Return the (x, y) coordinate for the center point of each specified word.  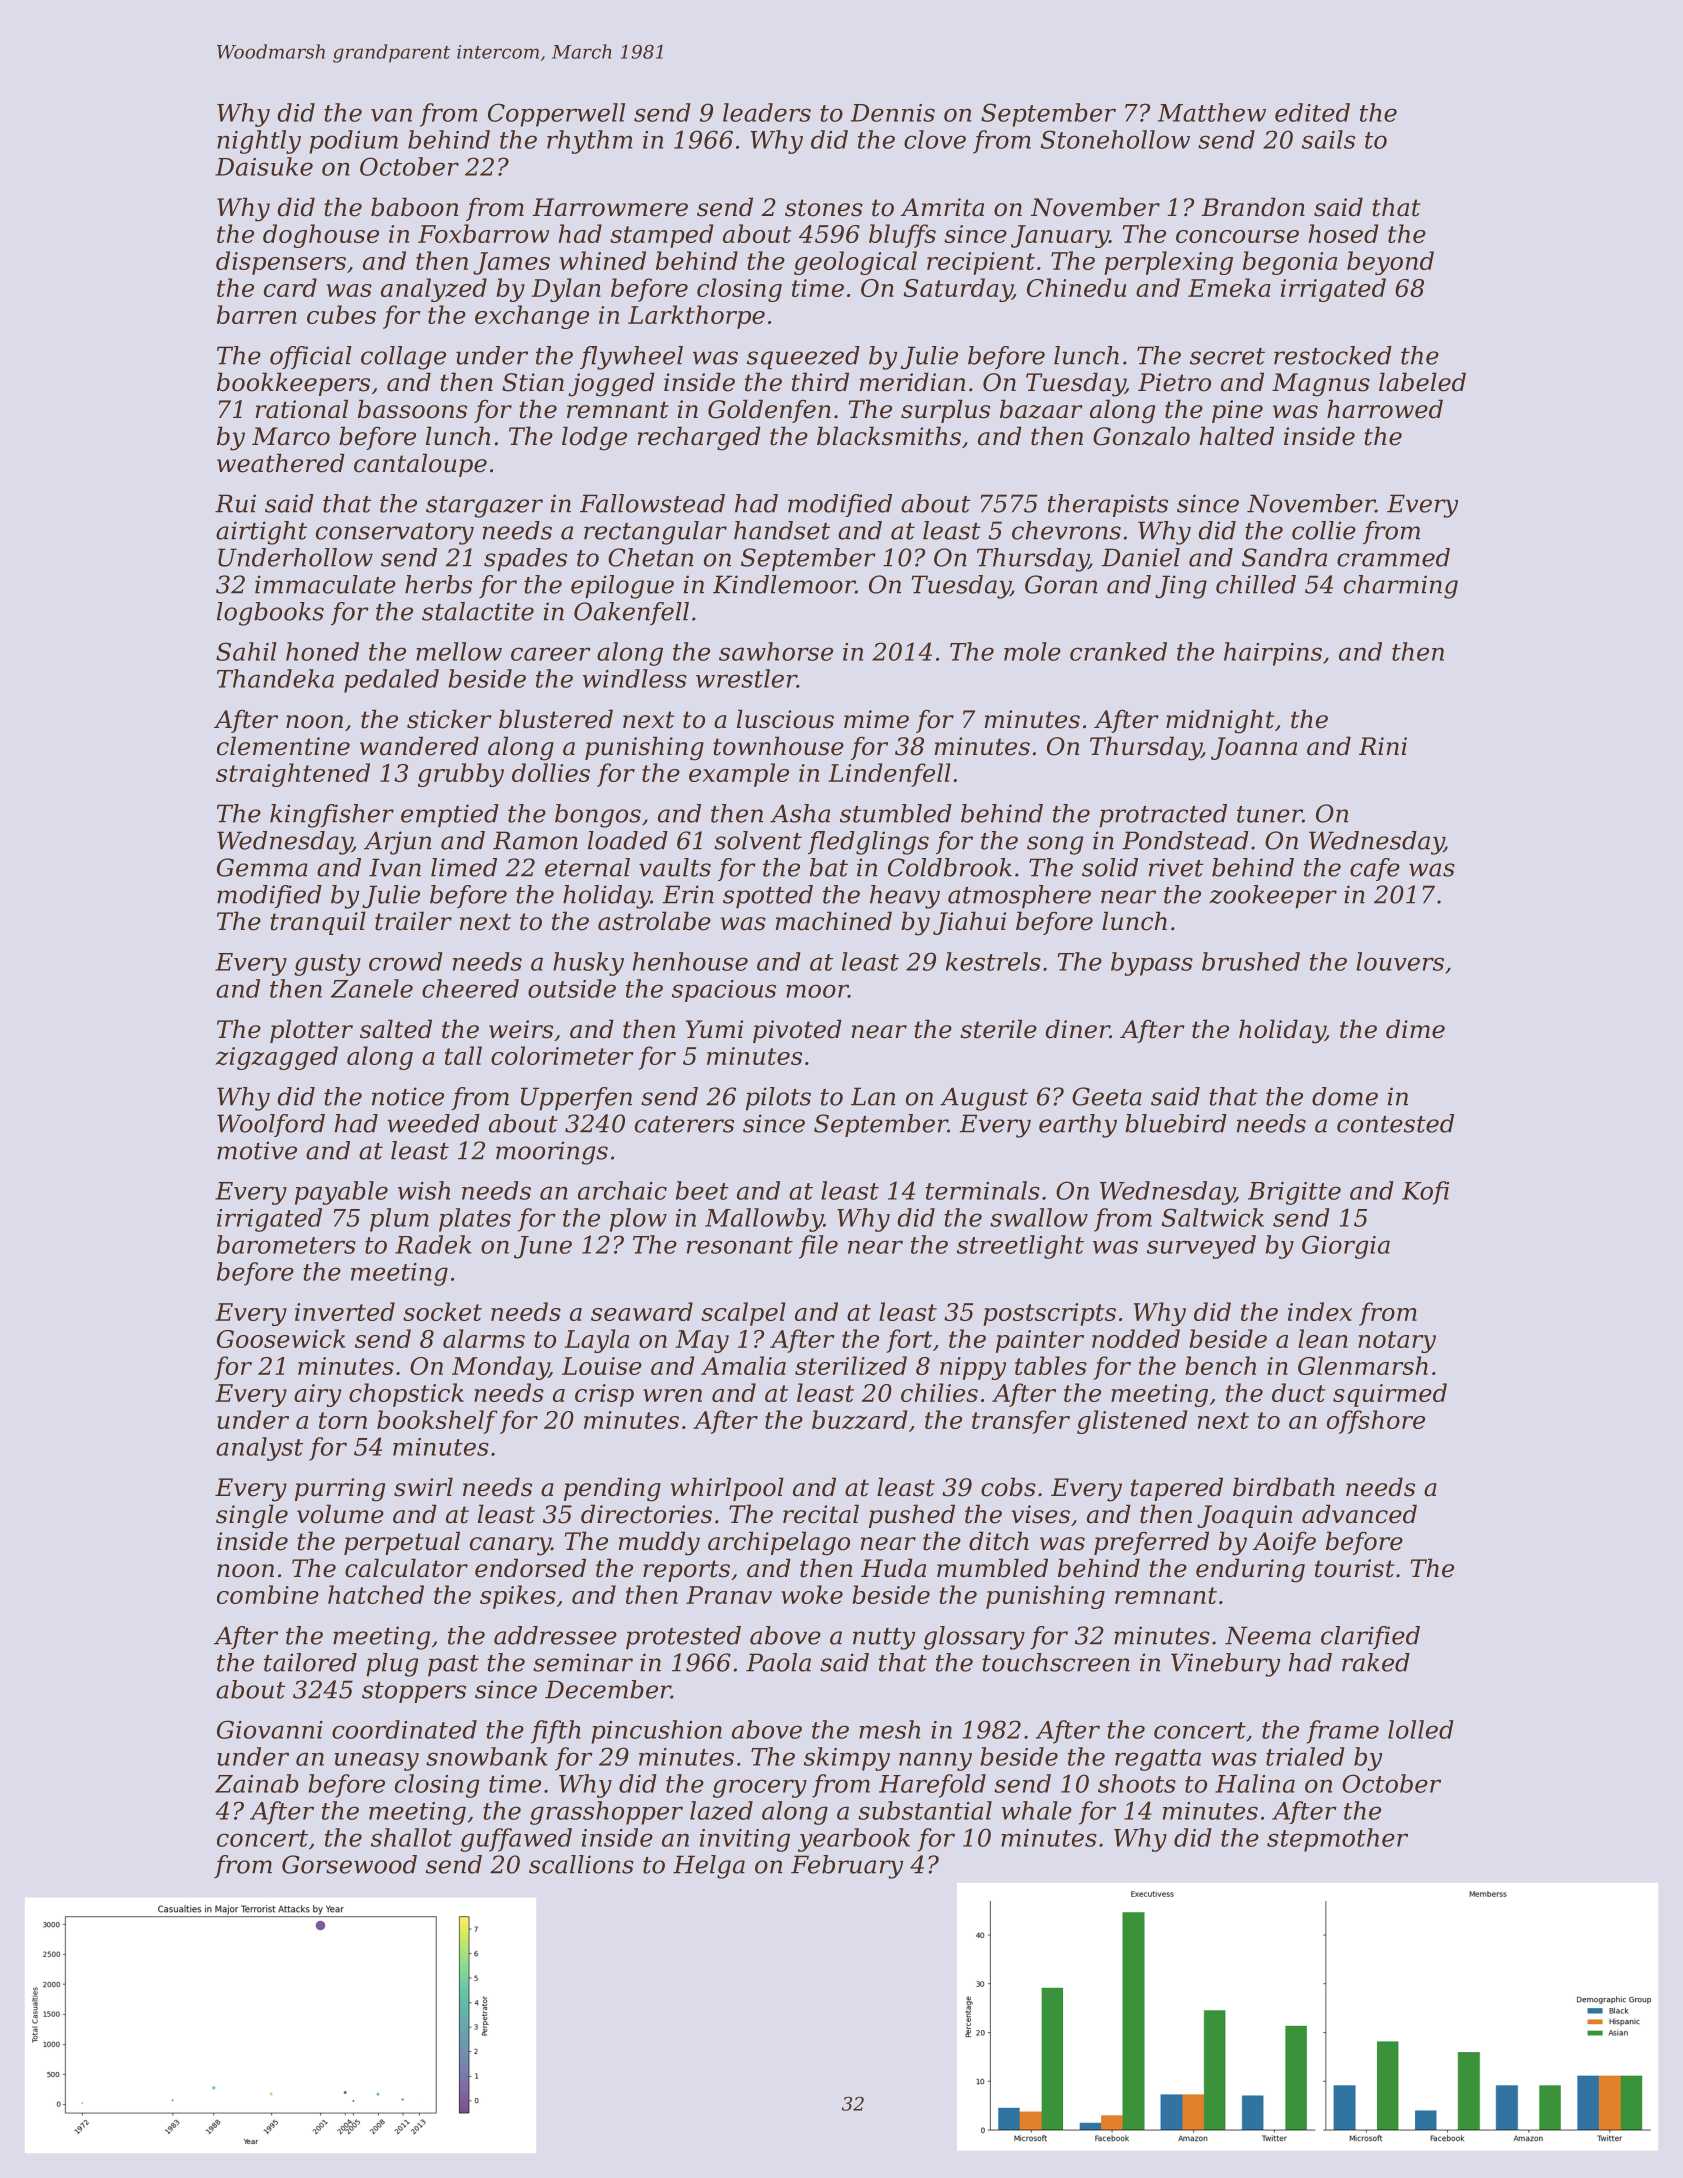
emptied (450, 816)
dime (1415, 1029)
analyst (259, 1449)
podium (353, 142)
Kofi (1425, 1193)
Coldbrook (950, 867)
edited (1312, 112)
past (453, 1666)
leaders (767, 112)
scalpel (743, 1314)
